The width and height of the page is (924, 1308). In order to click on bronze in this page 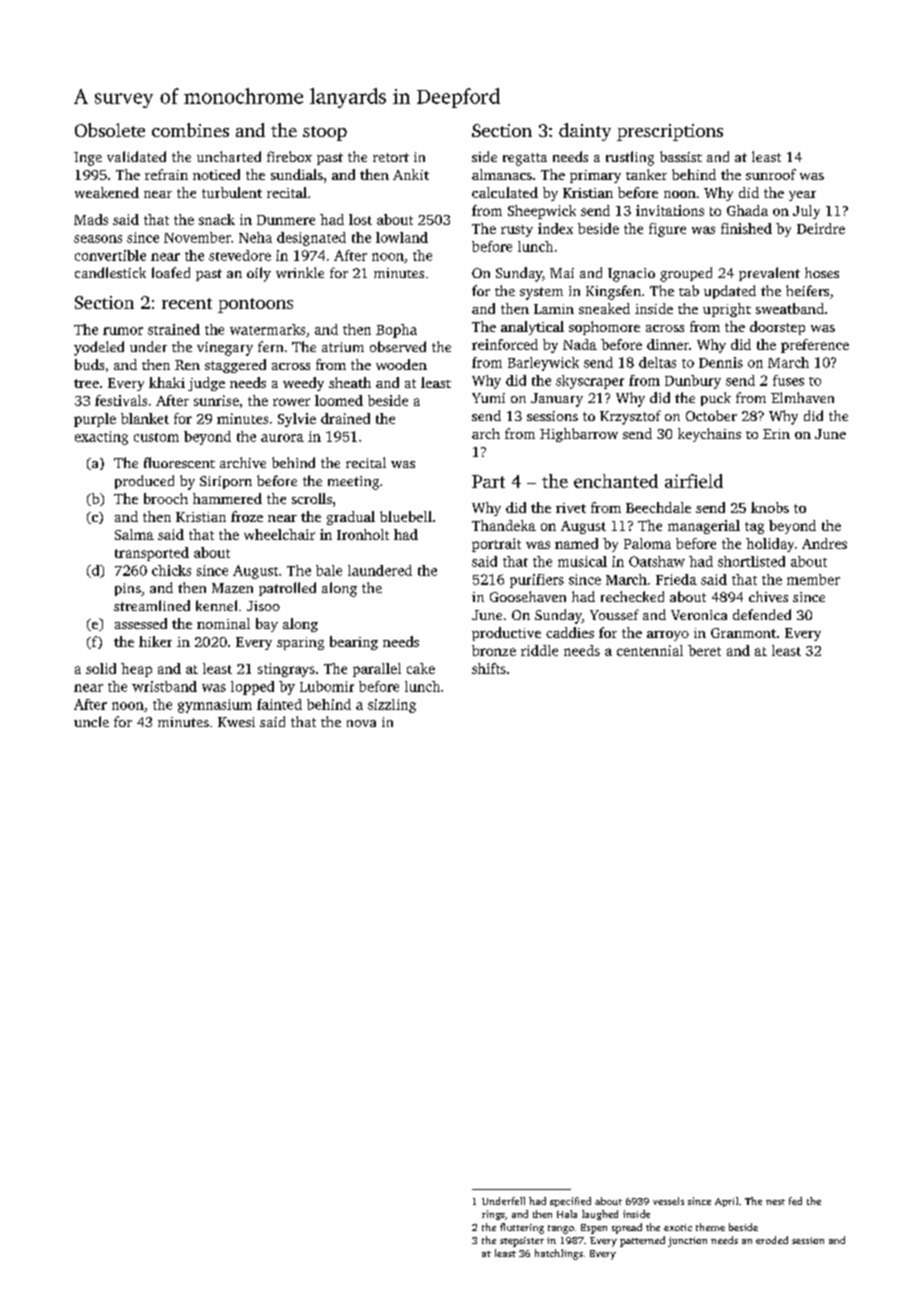, I will do `click(494, 650)`.
